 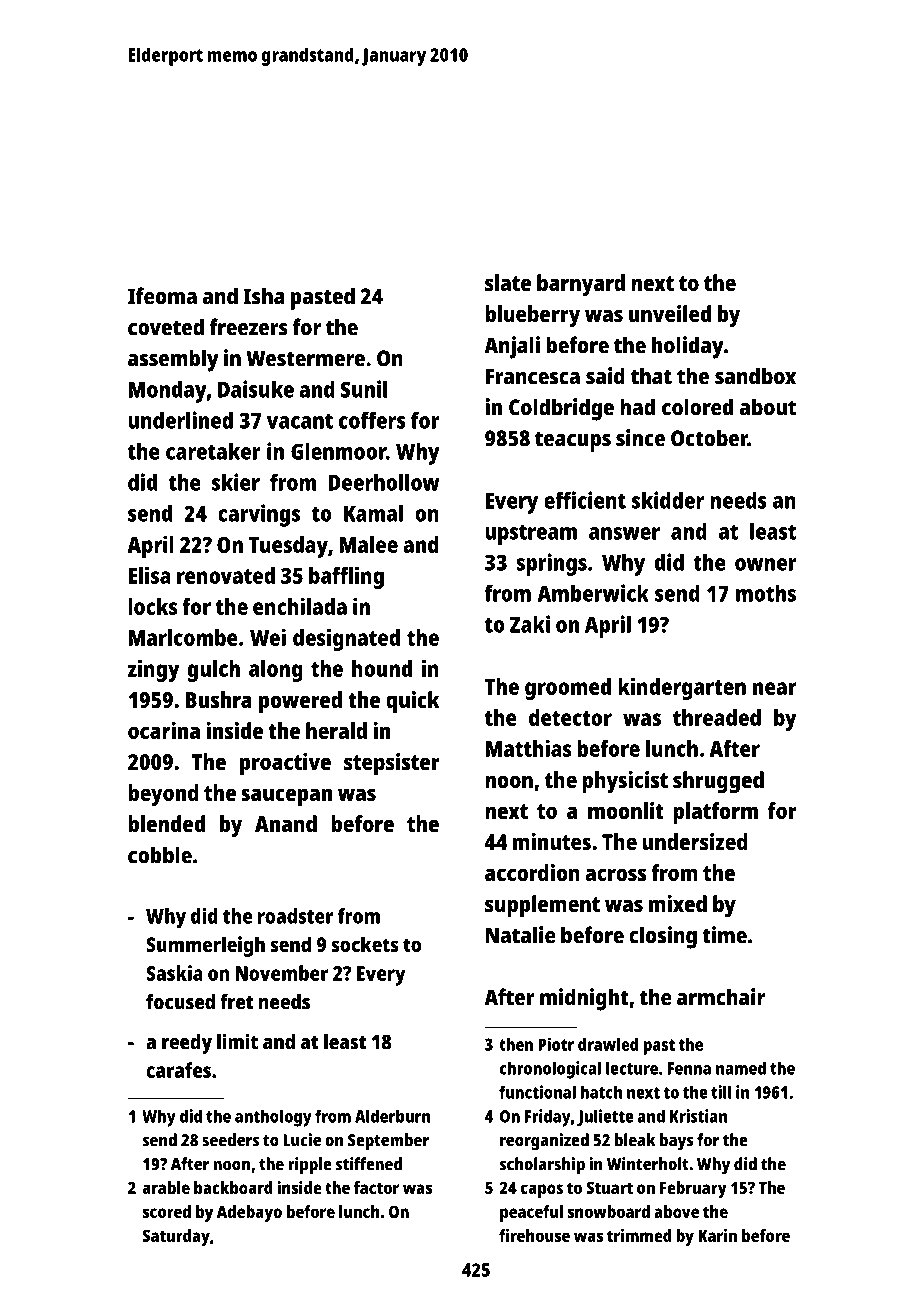 I want to click on November, so click(x=282, y=973).
